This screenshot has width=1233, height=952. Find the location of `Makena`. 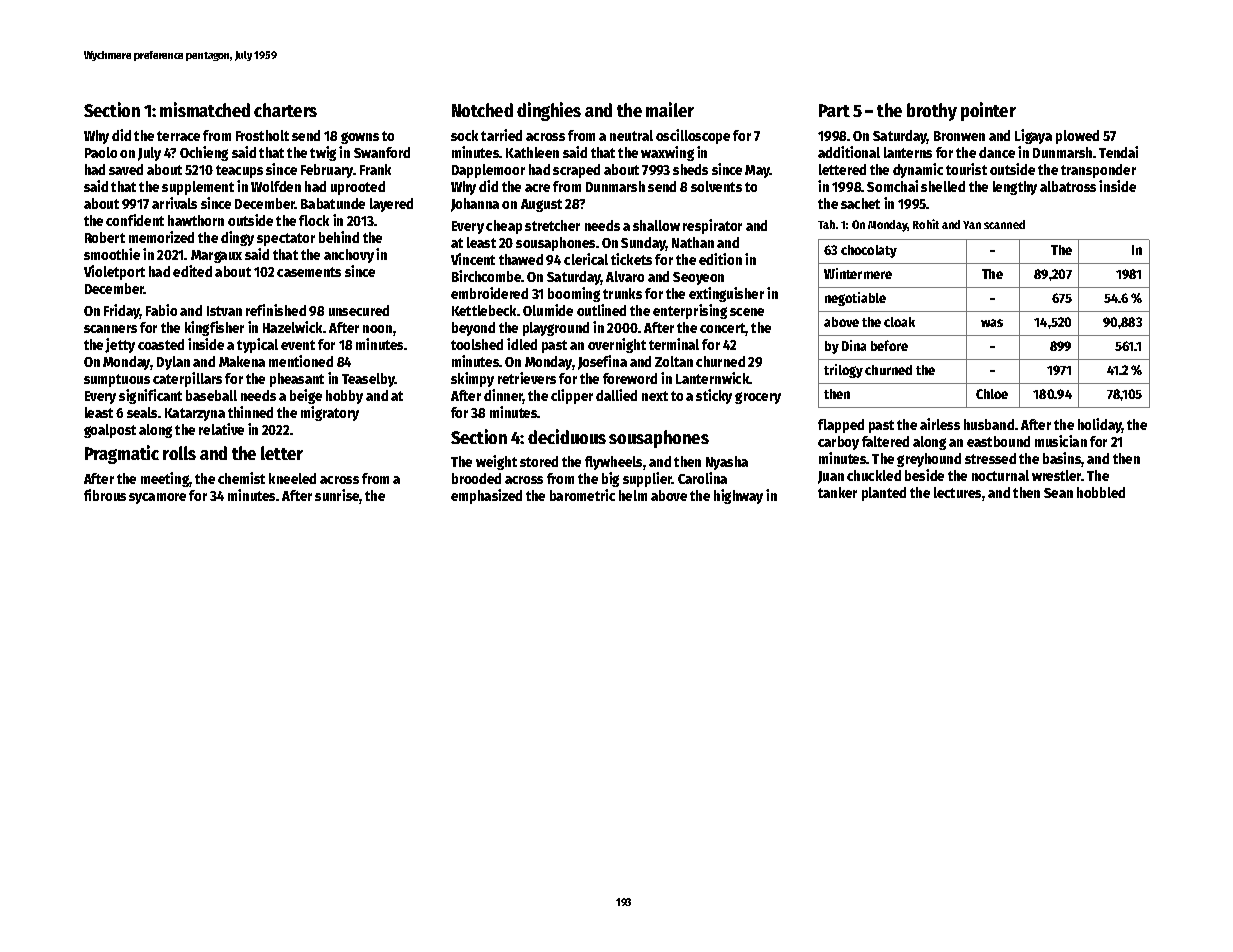

Makena is located at coordinates (242, 361).
